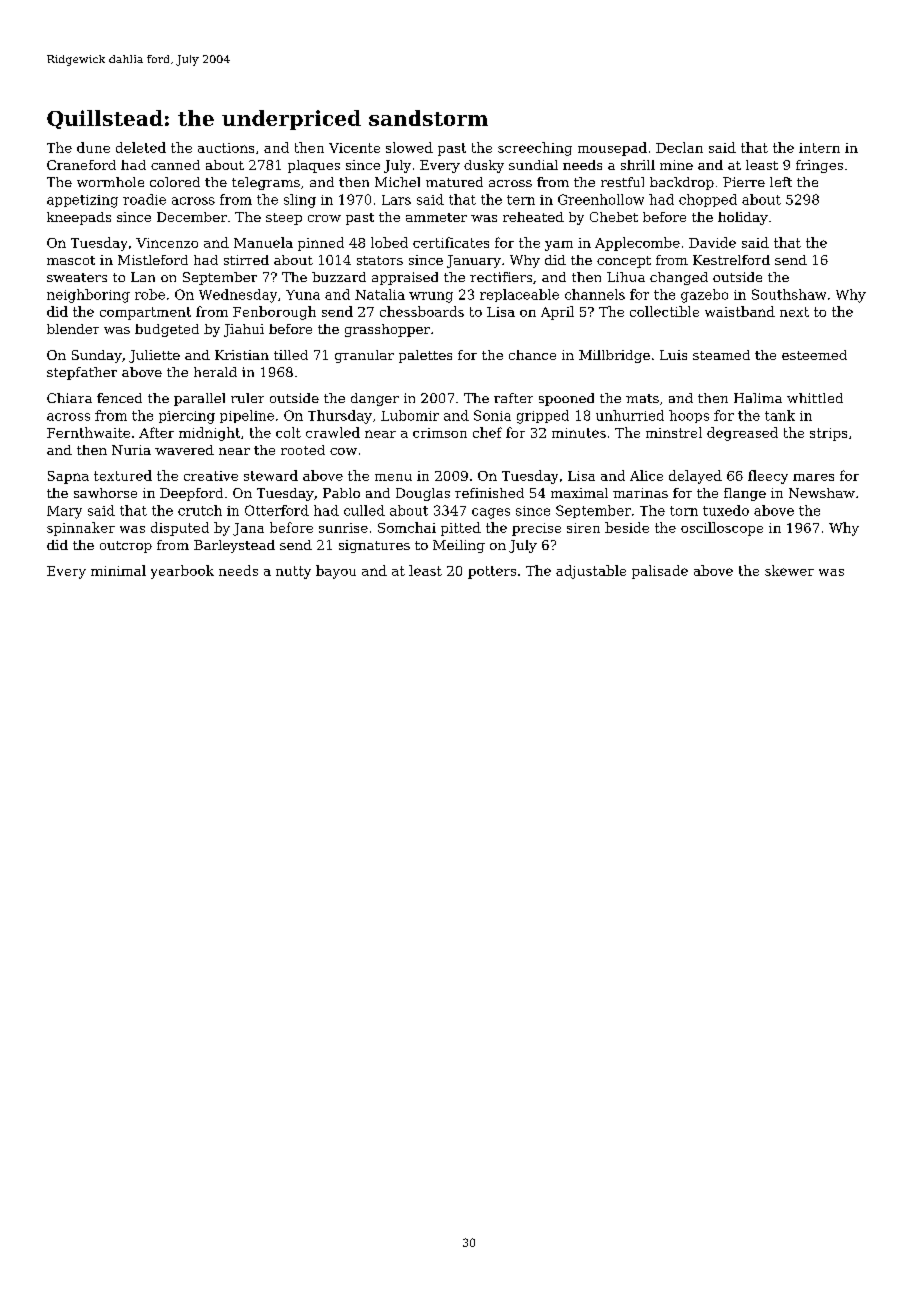 Image resolution: width=924 pixels, height=1308 pixels. Describe the element at coordinates (646, 475) in the document. I see `Alice` at that location.
